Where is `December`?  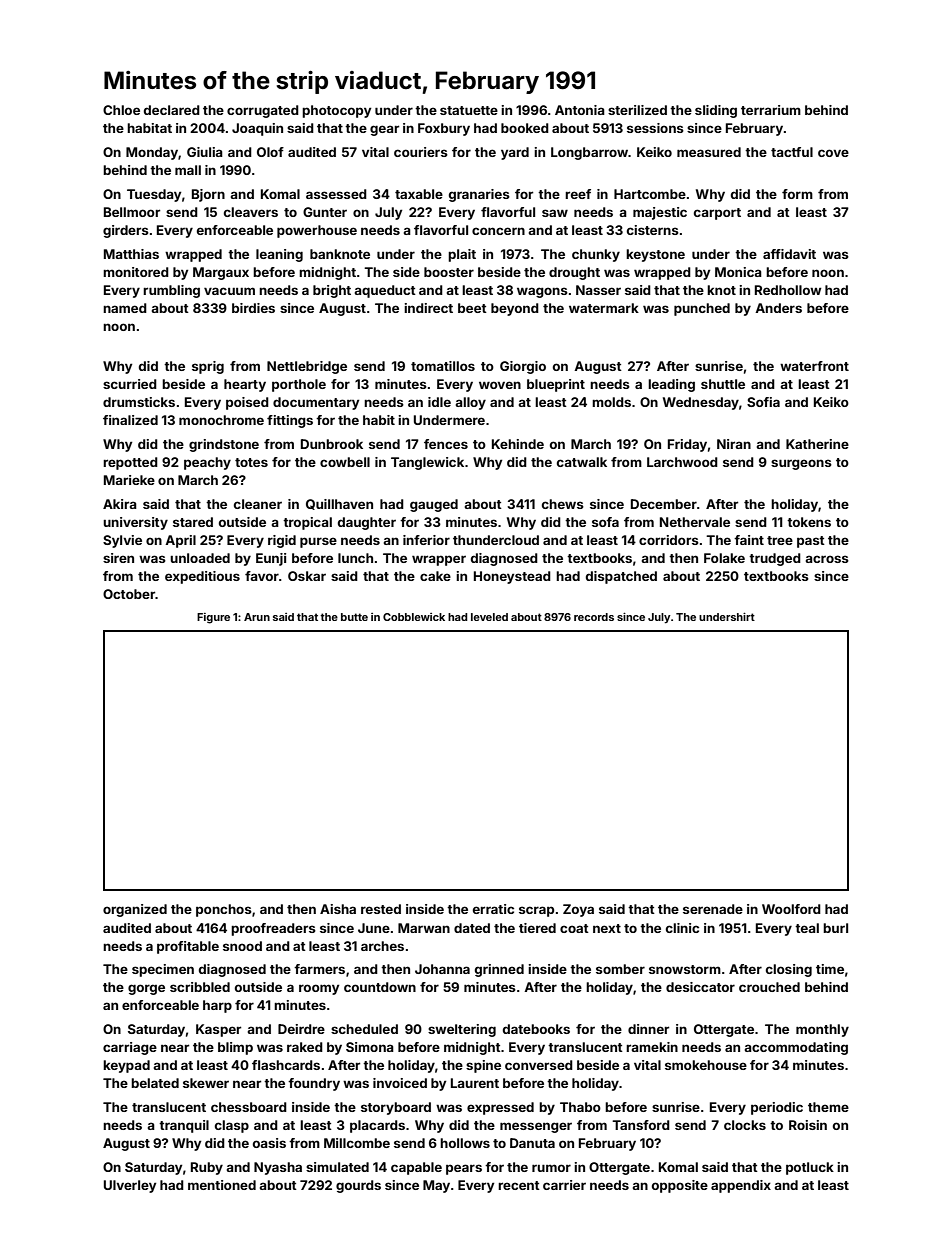
December is located at coordinates (664, 504).
